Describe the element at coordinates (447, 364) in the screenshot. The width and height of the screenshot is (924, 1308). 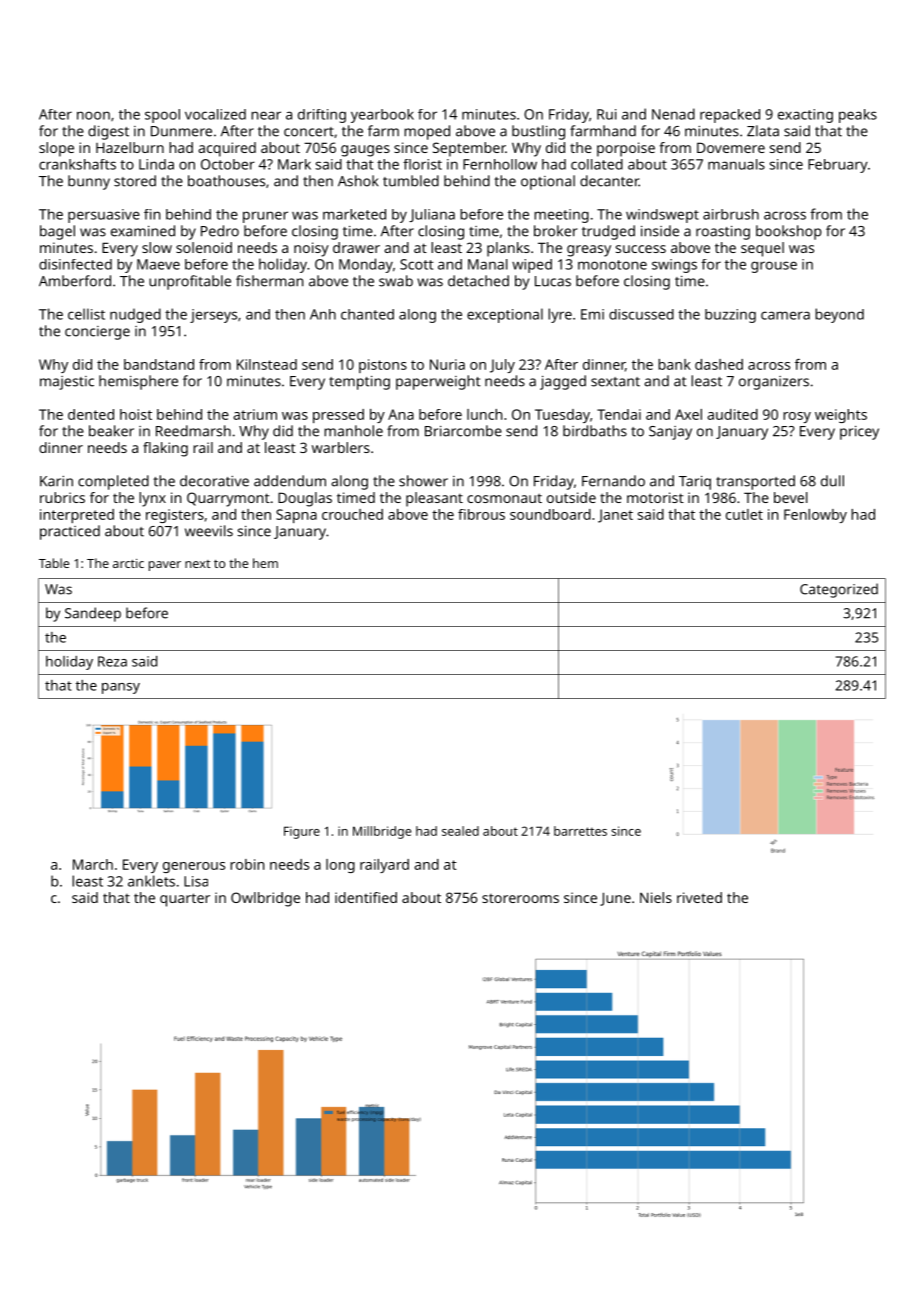
I see `Nuria` at that location.
